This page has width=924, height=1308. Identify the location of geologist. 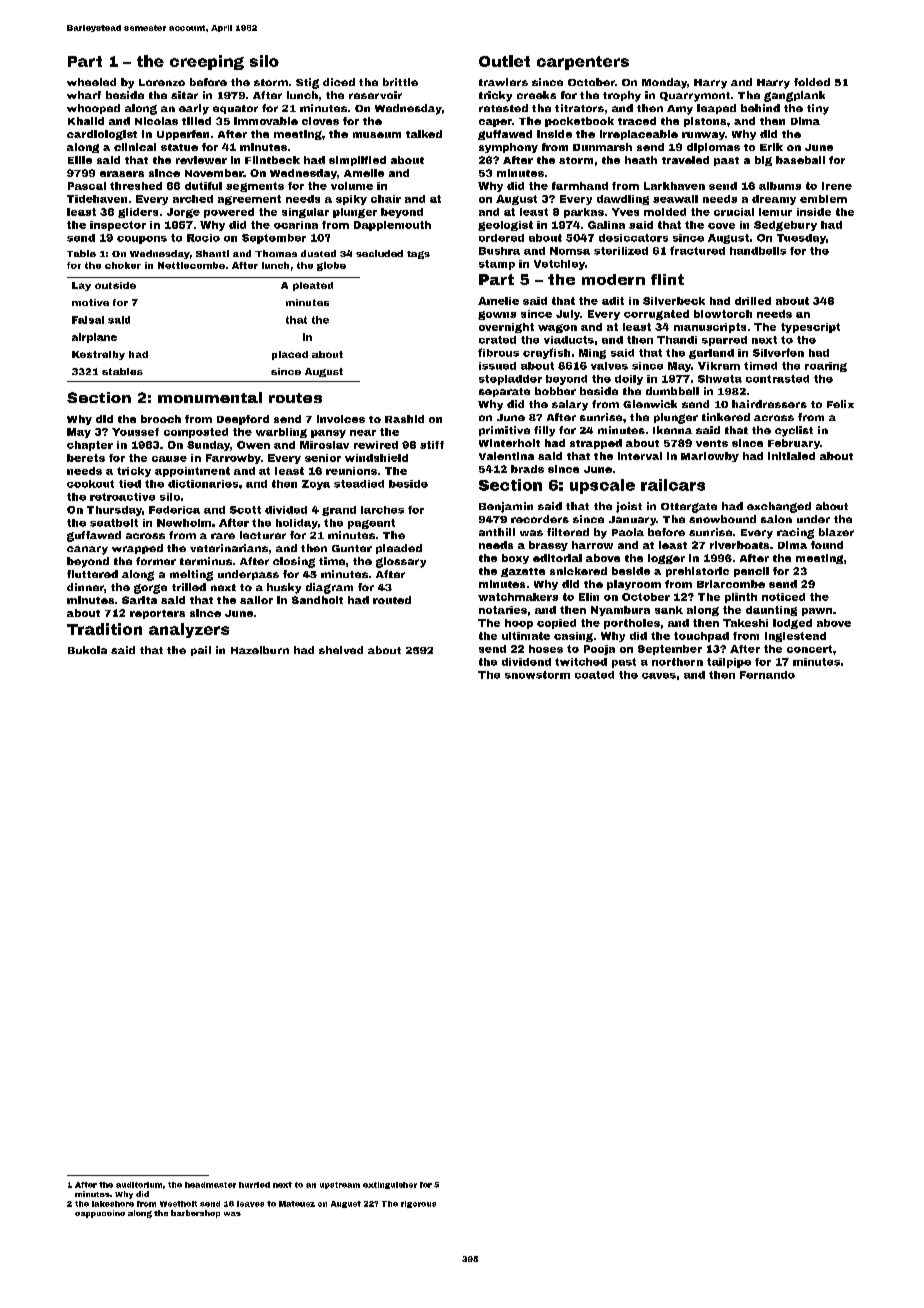
(505, 226).
